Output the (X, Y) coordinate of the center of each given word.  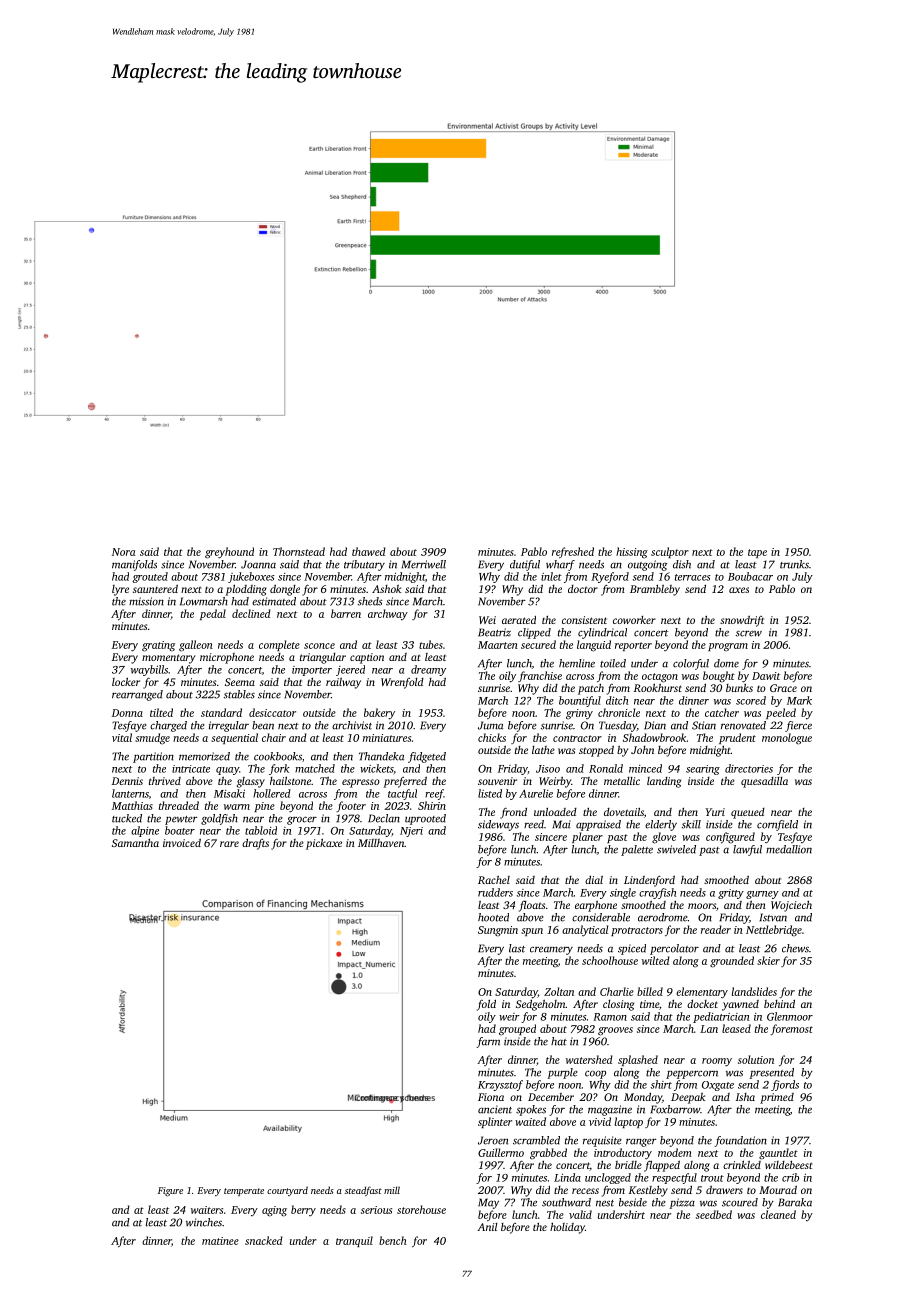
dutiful (525, 565)
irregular (229, 726)
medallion (789, 849)
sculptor (670, 552)
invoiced (182, 842)
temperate (244, 1192)
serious (376, 1210)
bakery (379, 714)
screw (749, 633)
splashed (638, 1060)
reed (534, 824)
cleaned (778, 1214)
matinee (220, 1241)
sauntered (155, 588)
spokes (531, 1110)
